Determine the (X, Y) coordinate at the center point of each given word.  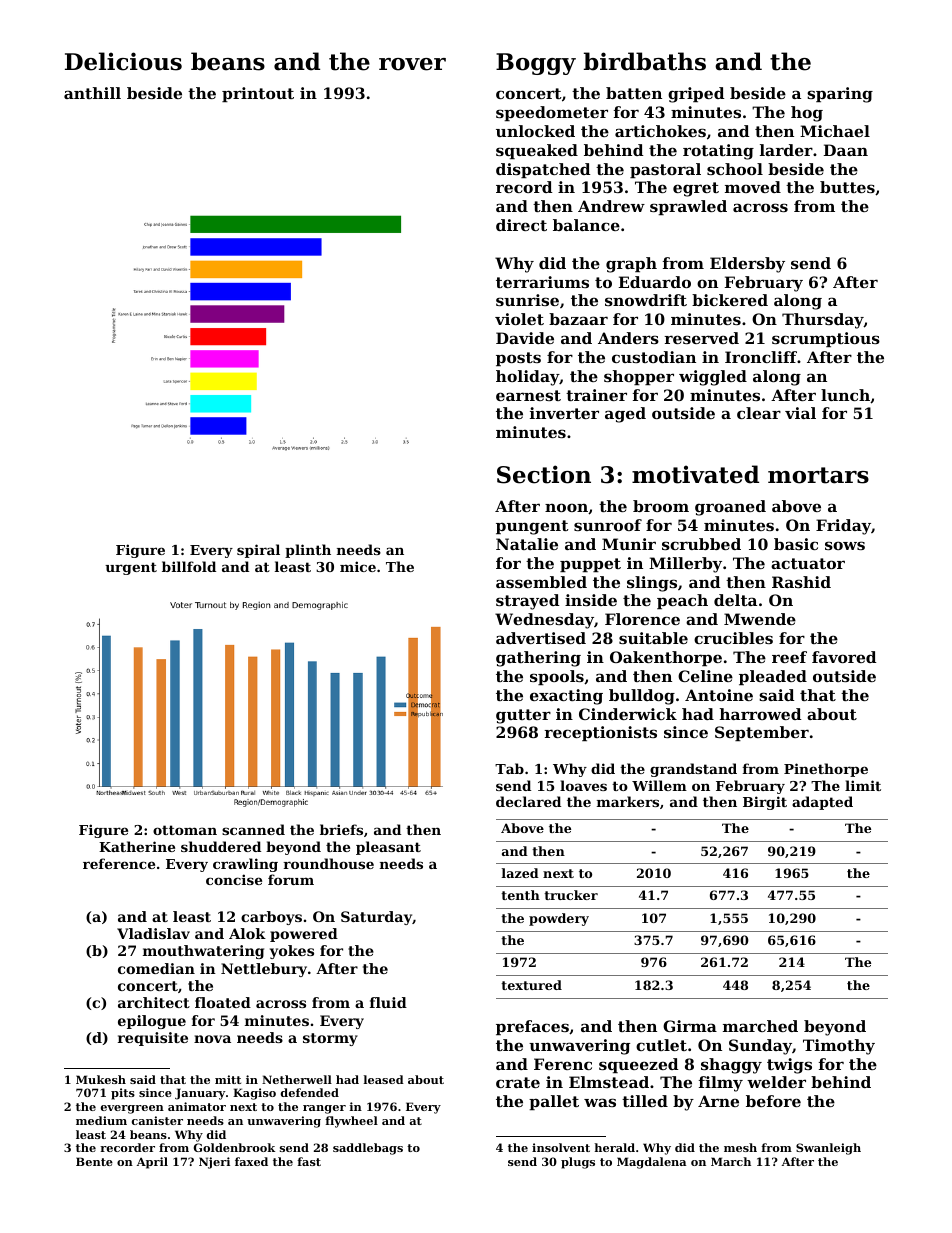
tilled (645, 1101)
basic (796, 544)
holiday (527, 378)
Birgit (765, 803)
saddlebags (368, 1149)
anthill (92, 93)
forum (291, 879)
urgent (131, 568)
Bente (94, 1161)
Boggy (536, 64)
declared (528, 801)
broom (661, 506)
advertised (541, 638)
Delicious (123, 61)
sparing (840, 95)
